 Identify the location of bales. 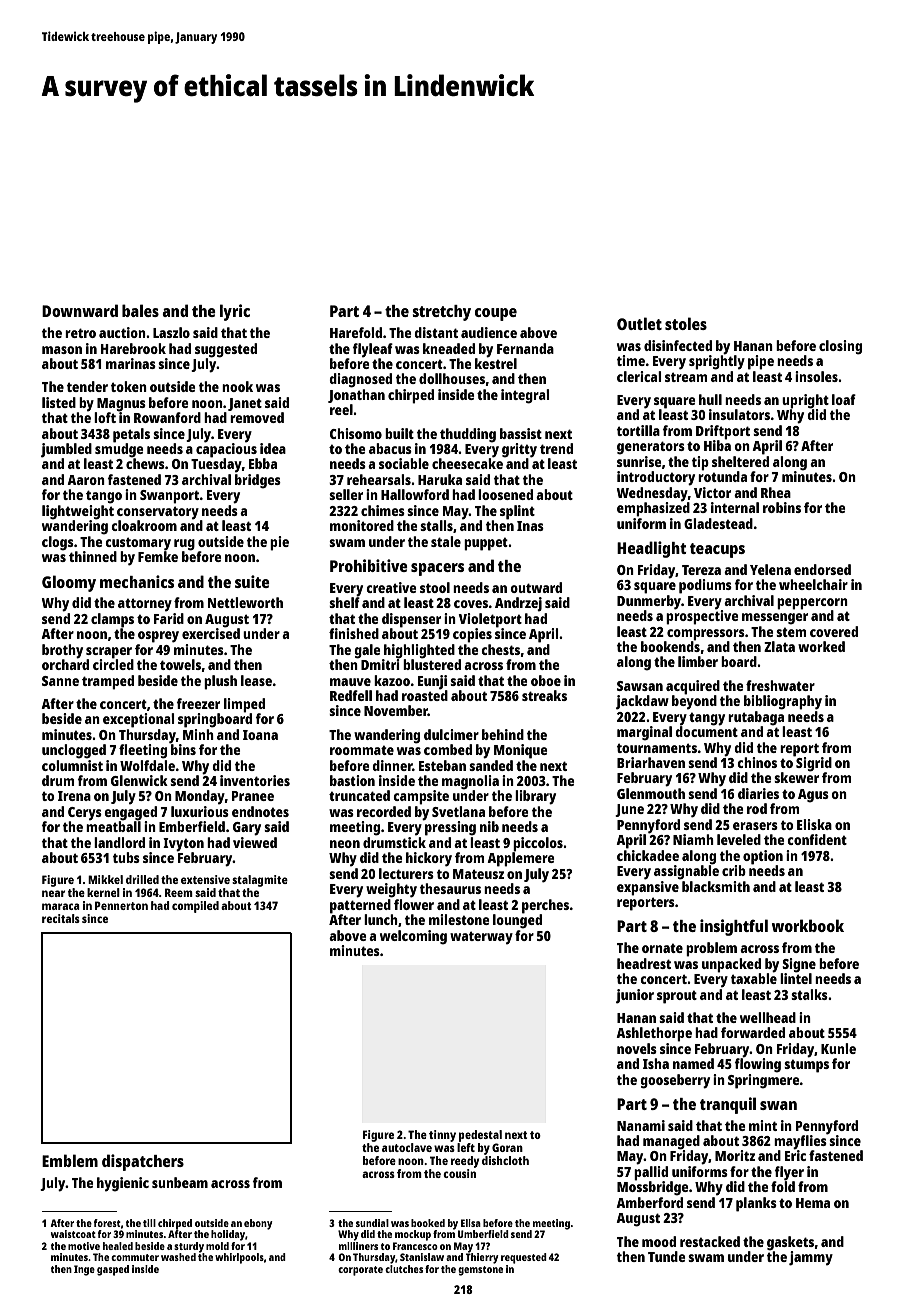
(140, 310).
